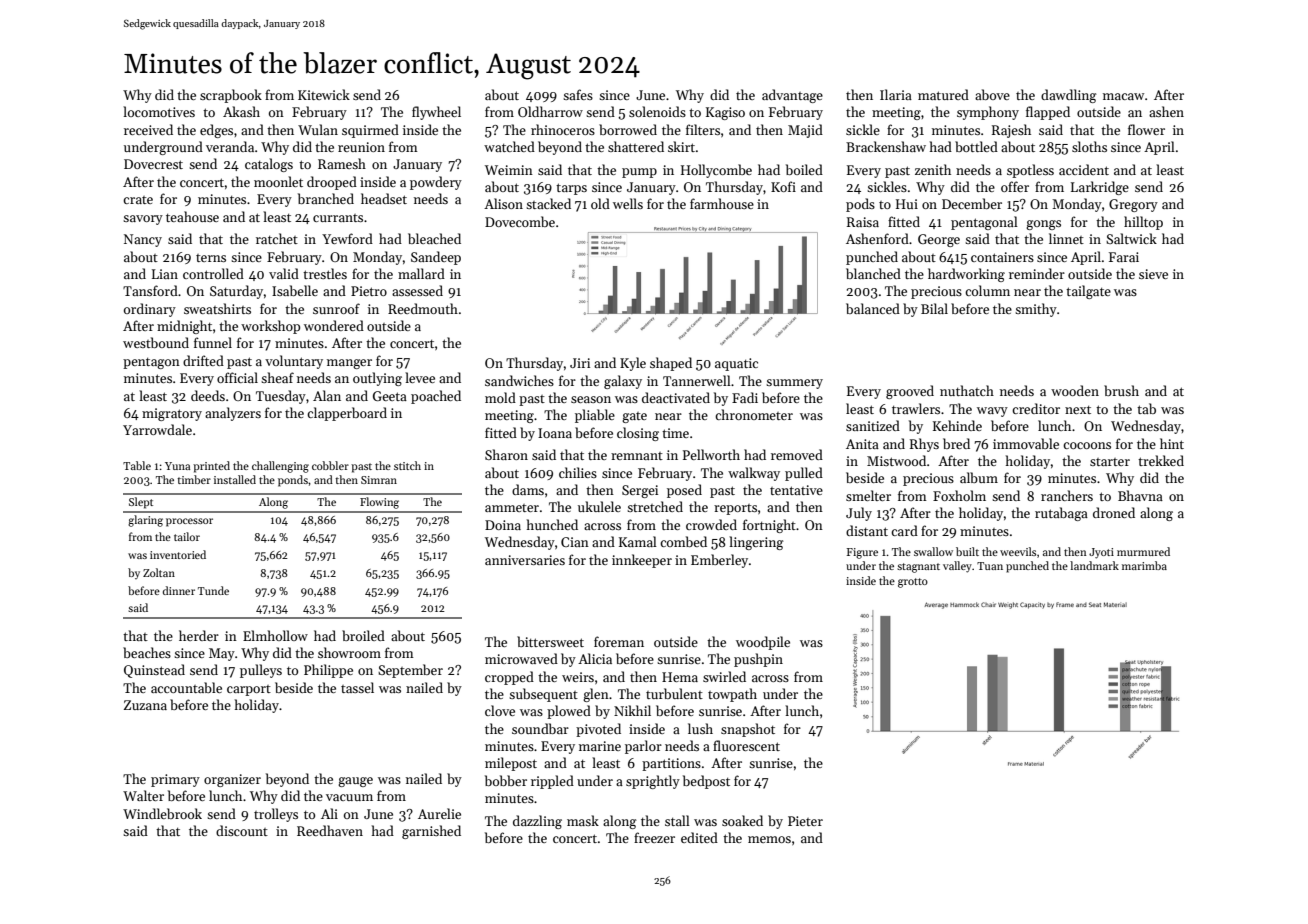  I want to click on safes, so click(578, 94).
